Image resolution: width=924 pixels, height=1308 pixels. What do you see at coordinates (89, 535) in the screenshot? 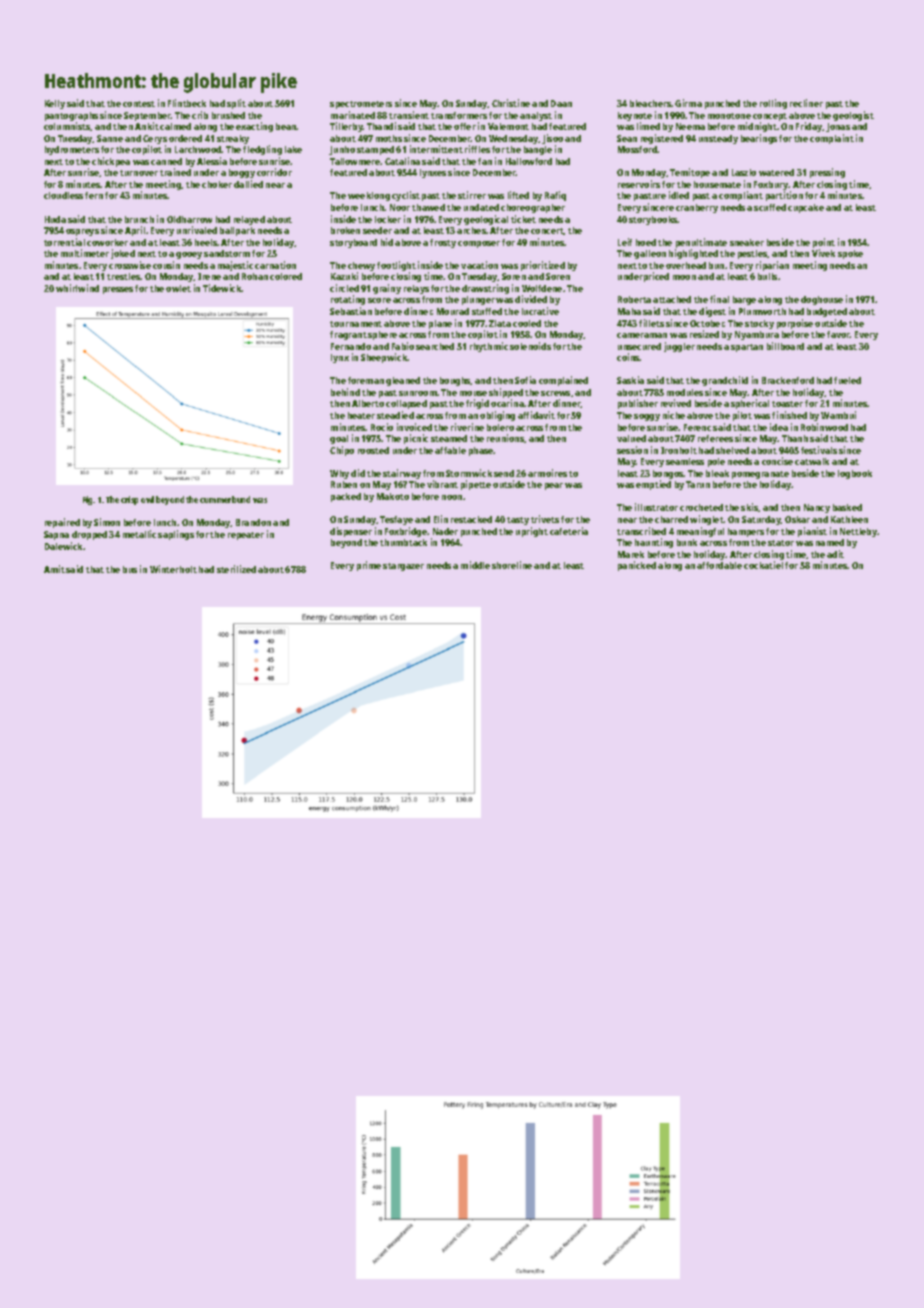
I see `dropped` at bounding box center [89, 535].
